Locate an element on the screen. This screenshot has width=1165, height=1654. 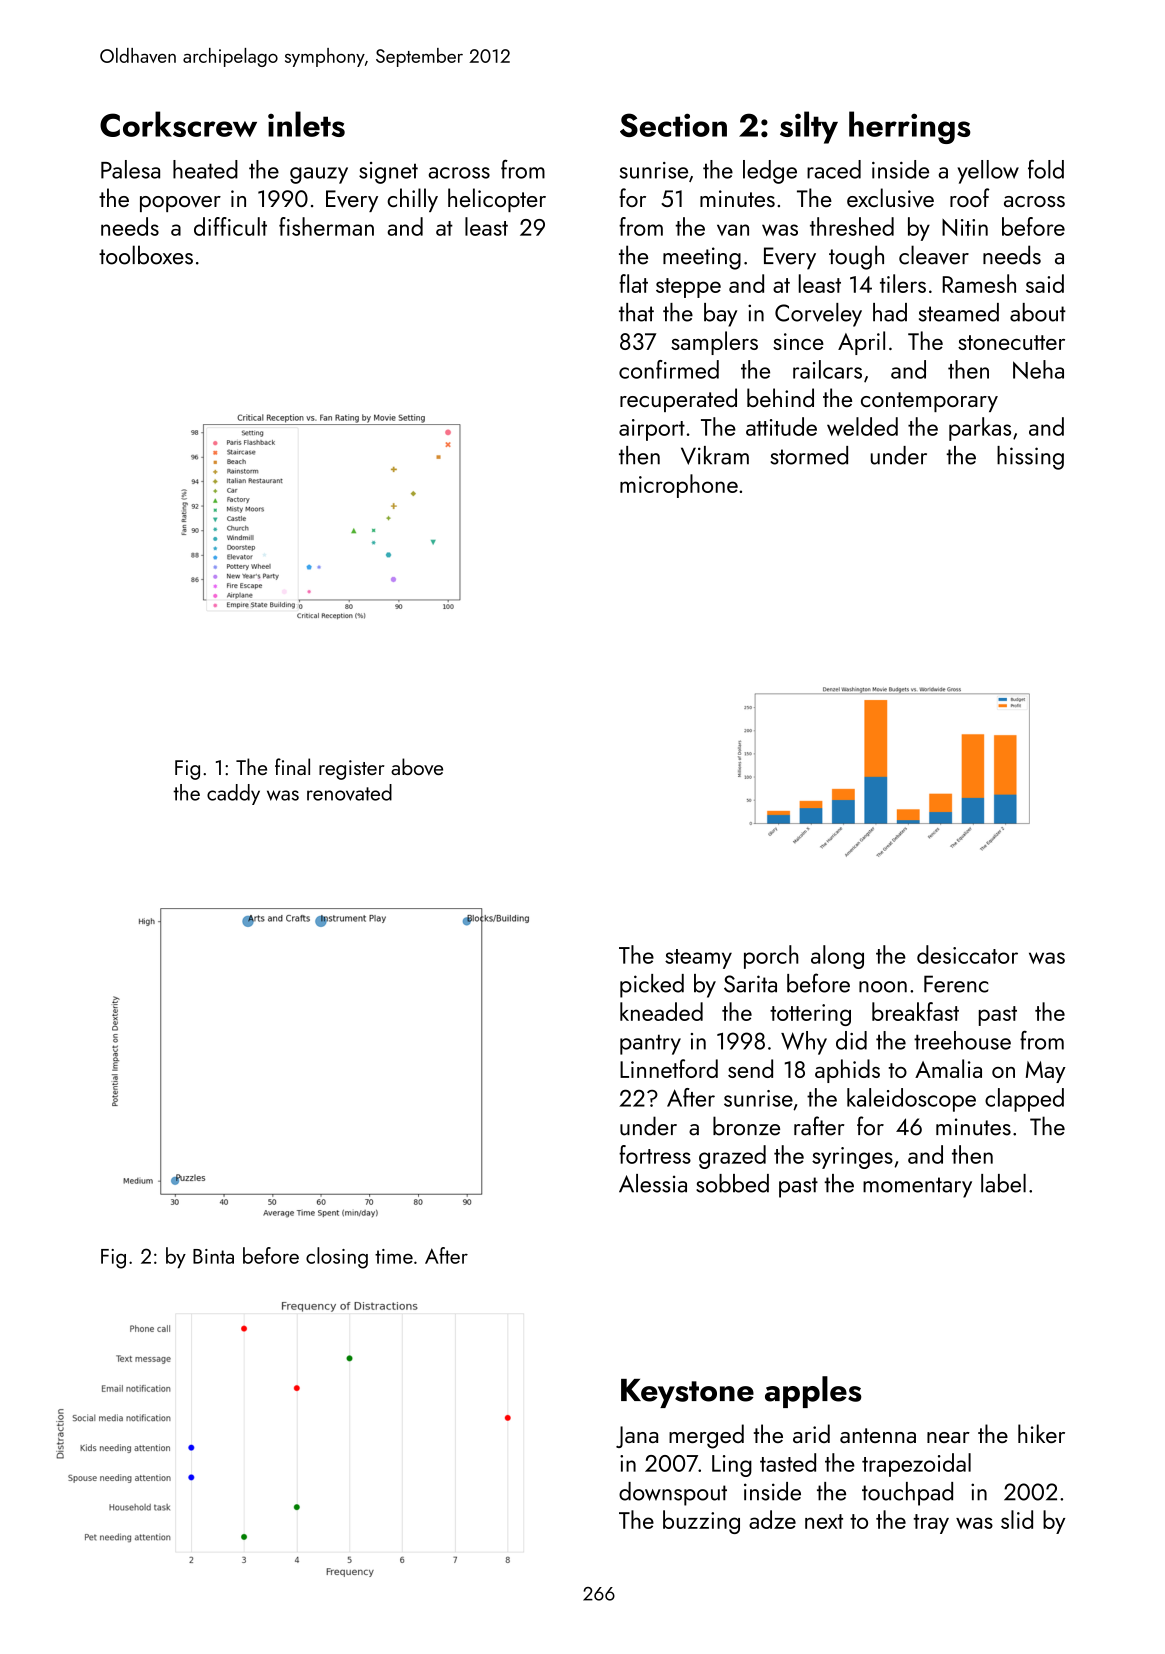
along is located at coordinates (837, 957).
